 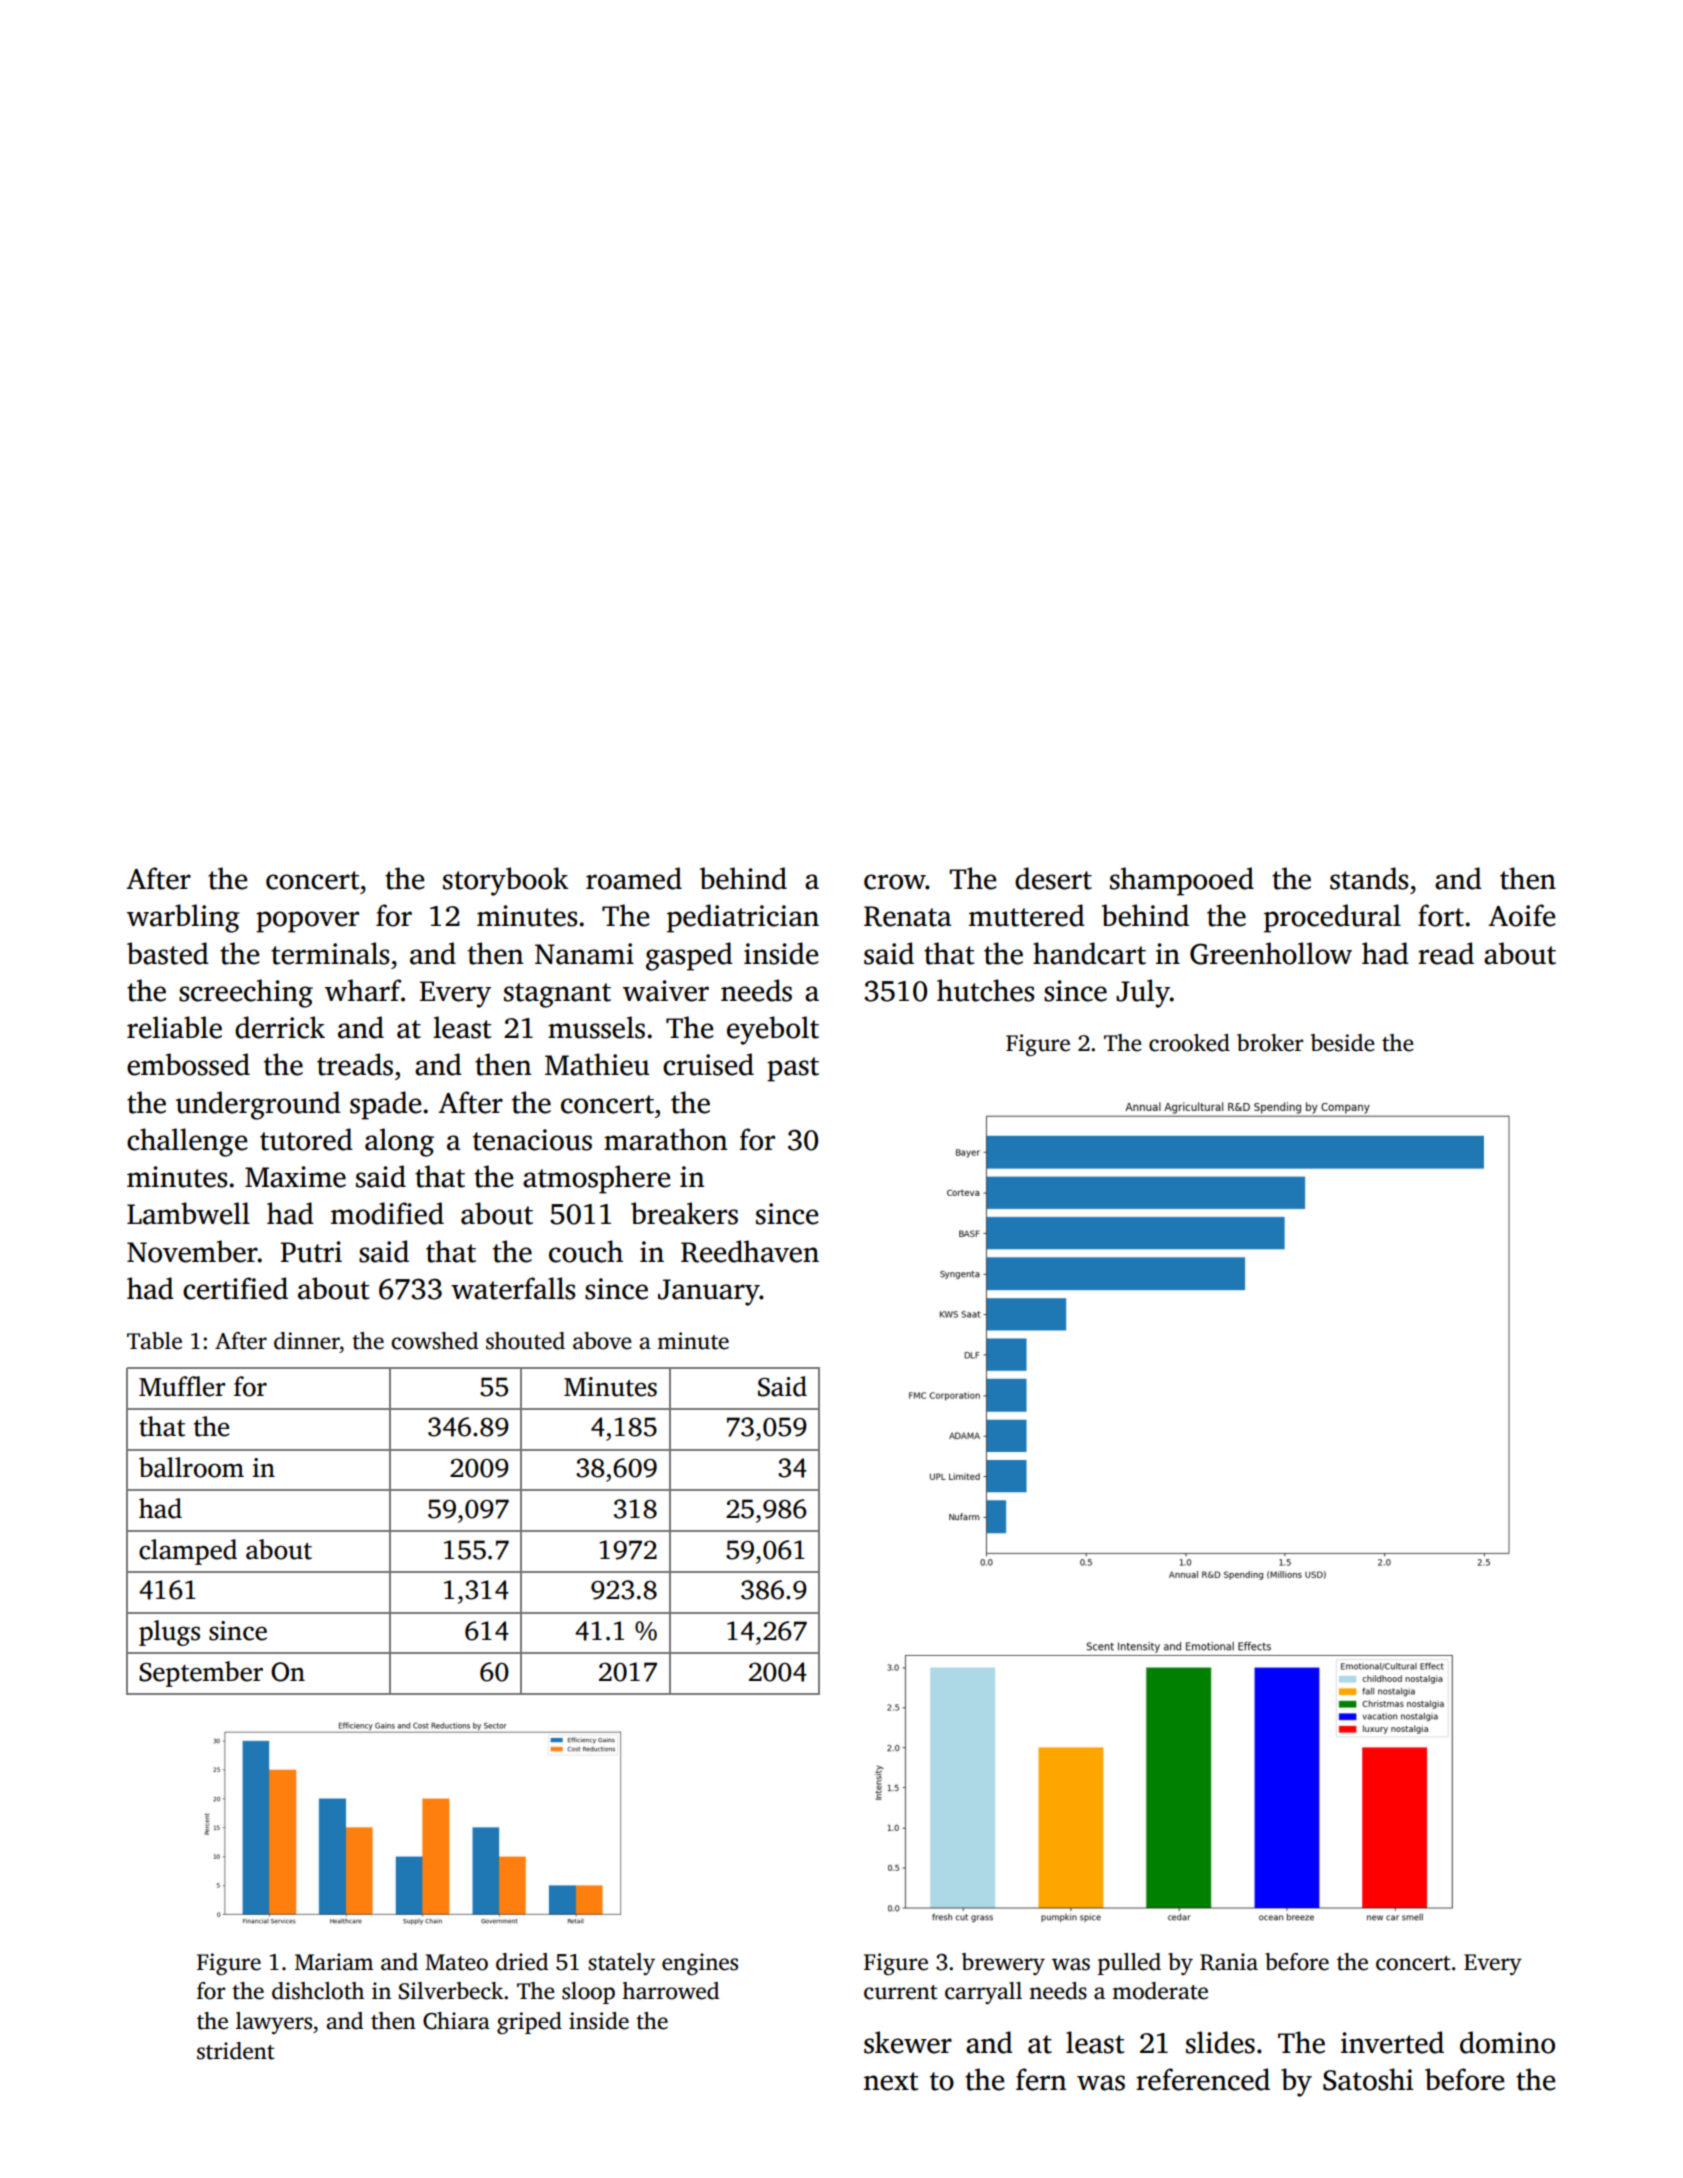 I want to click on above, so click(x=602, y=1341).
